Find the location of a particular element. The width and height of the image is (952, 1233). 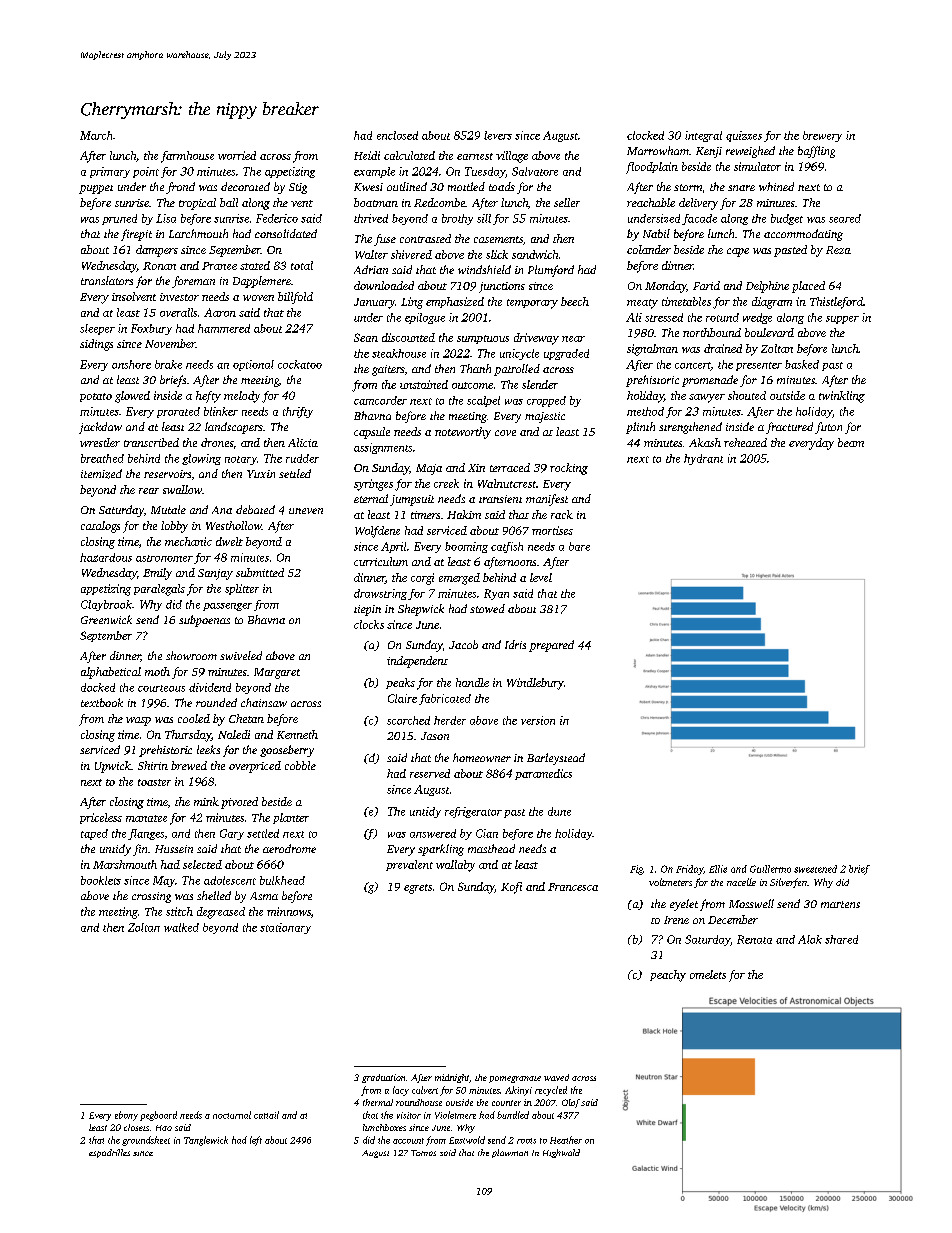

Renata is located at coordinates (754, 939).
